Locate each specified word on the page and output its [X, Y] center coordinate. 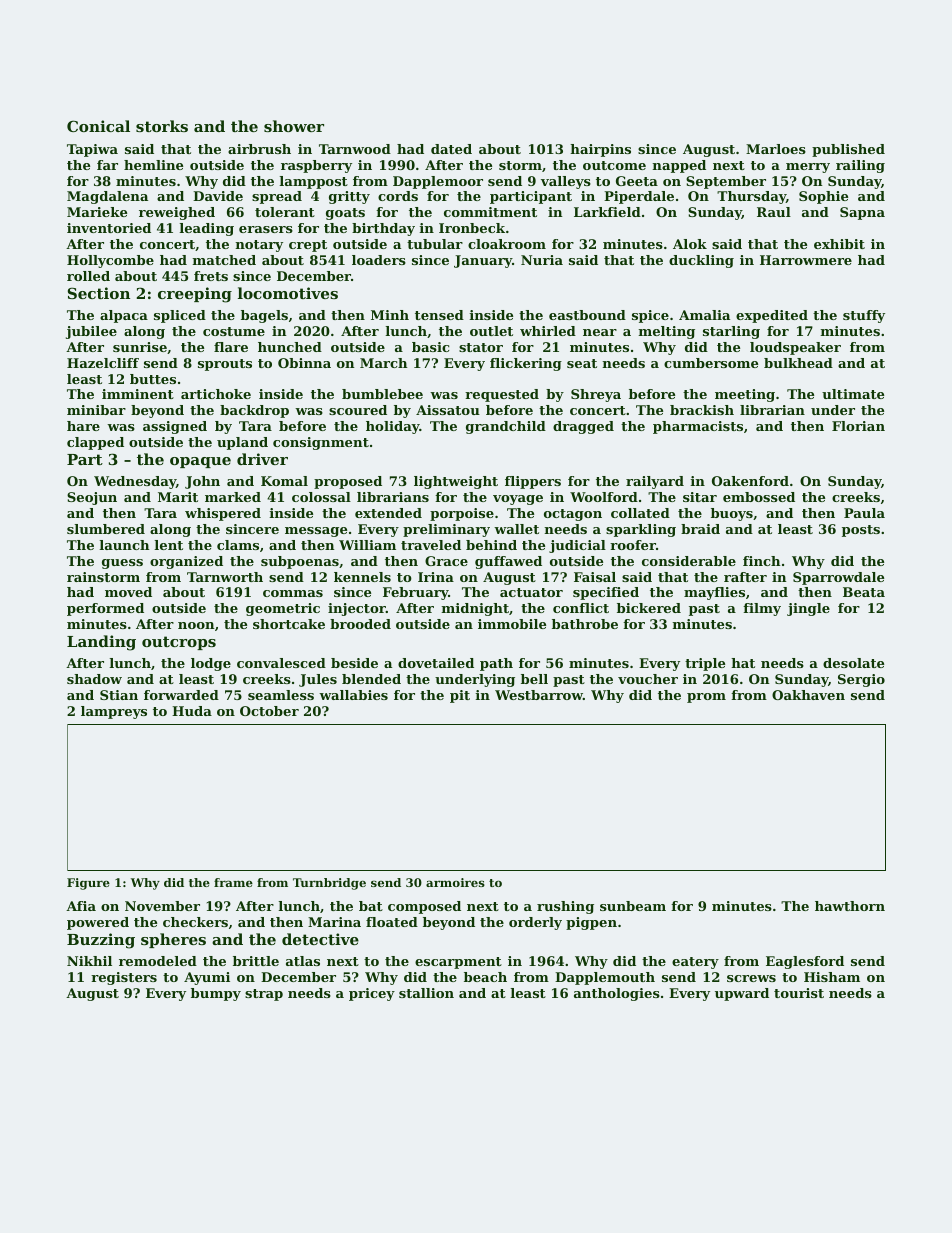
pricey [372, 994]
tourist [799, 993]
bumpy [216, 994]
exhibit [839, 244]
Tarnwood [355, 149]
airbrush [259, 149]
